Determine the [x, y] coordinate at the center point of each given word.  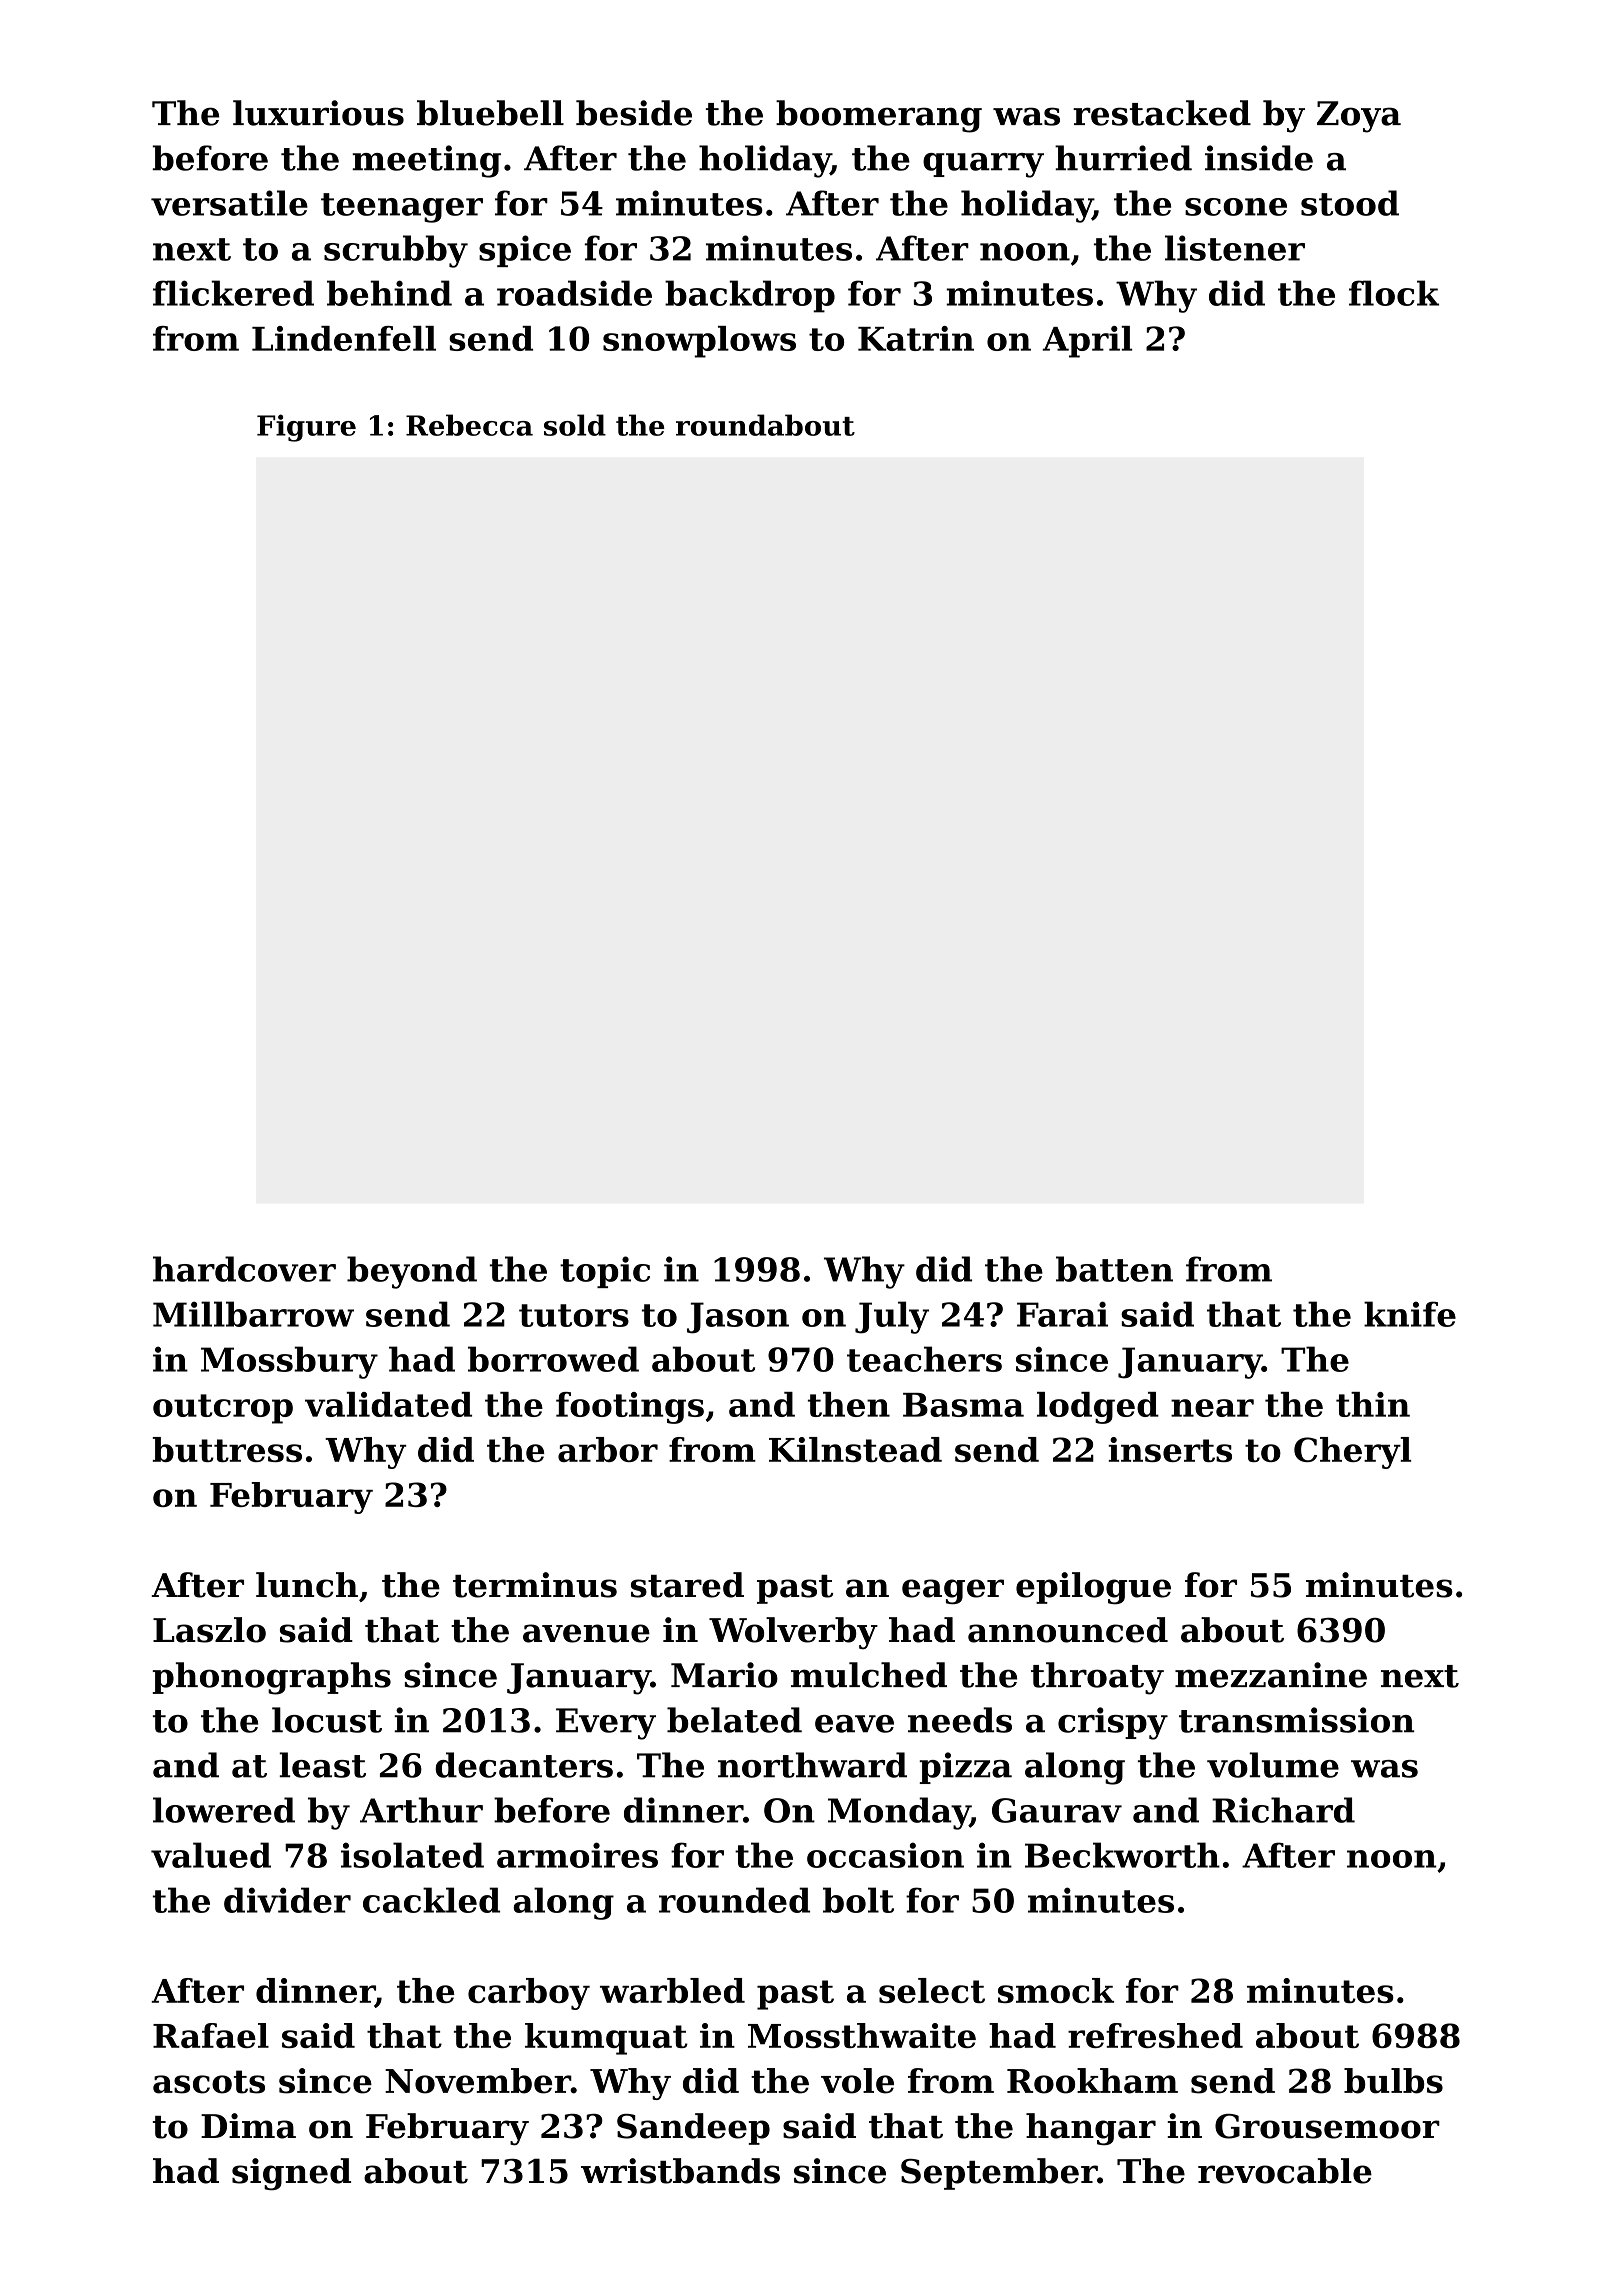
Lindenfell [344, 338]
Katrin [916, 338]
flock [1394, 293]
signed [291, 2174]
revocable [1285, 2171]
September [999, 2174]
